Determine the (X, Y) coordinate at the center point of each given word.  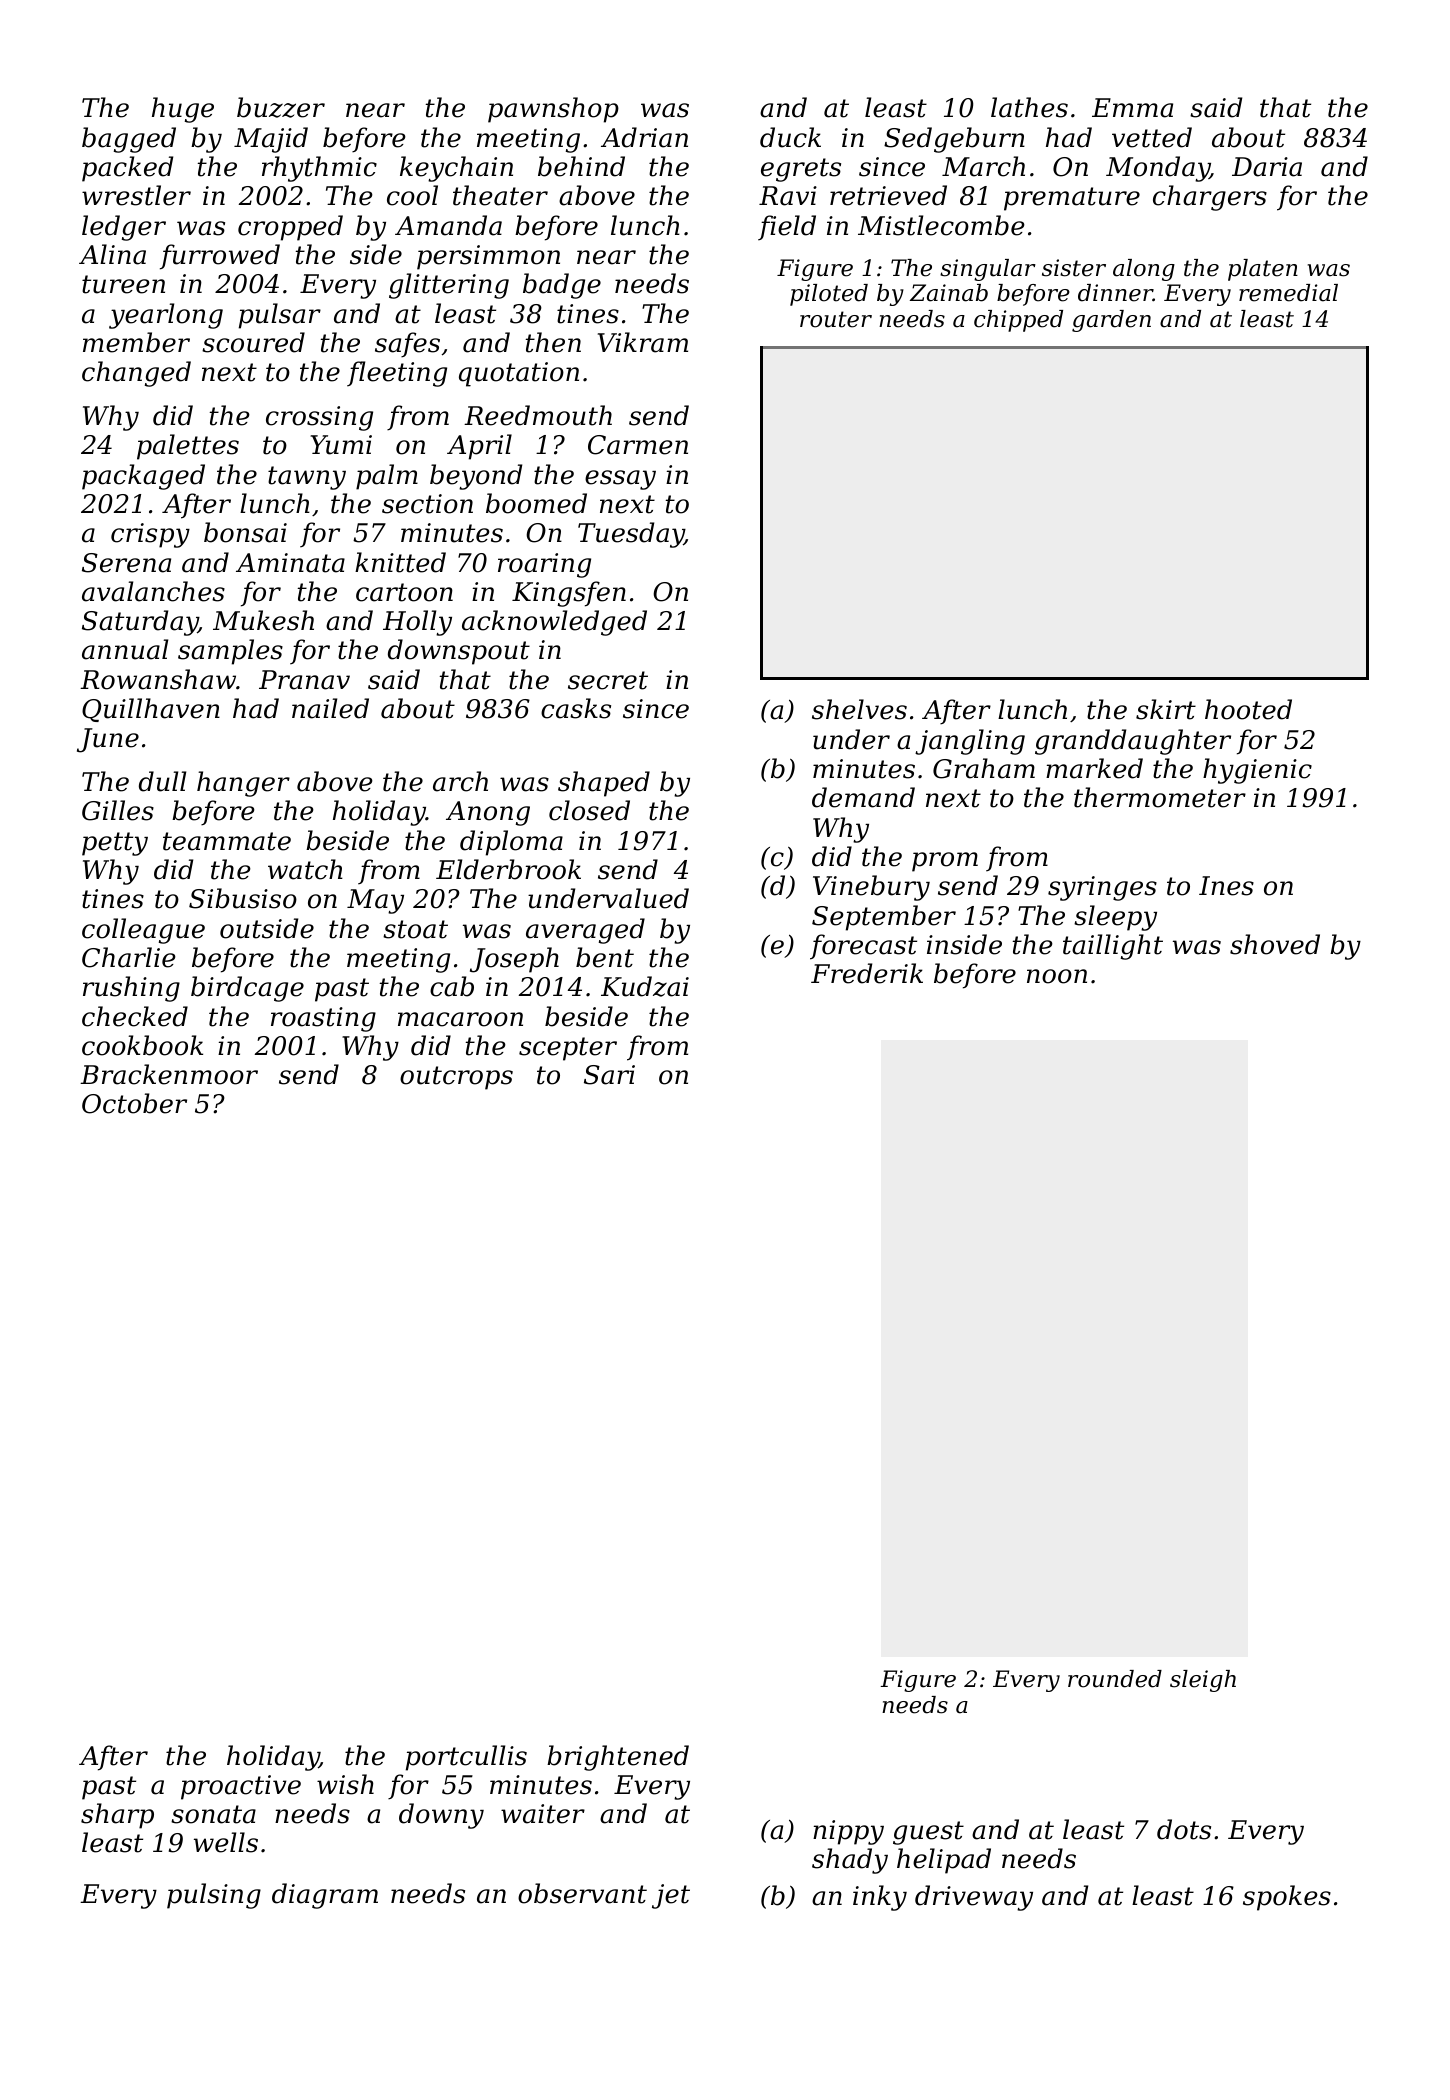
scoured (253, 342)
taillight (1113, 947)
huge (183, 110)
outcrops (456, 1078)
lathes (1029, 107)
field (787, 228)
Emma (1132, 108)
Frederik (867, 973)
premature (1072, 199)
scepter (568, 1049)
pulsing (214, 1896)
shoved (1275, 944)
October (134, 1103)
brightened (618, 1758)
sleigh (1203, 1681)
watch (305, 869)
